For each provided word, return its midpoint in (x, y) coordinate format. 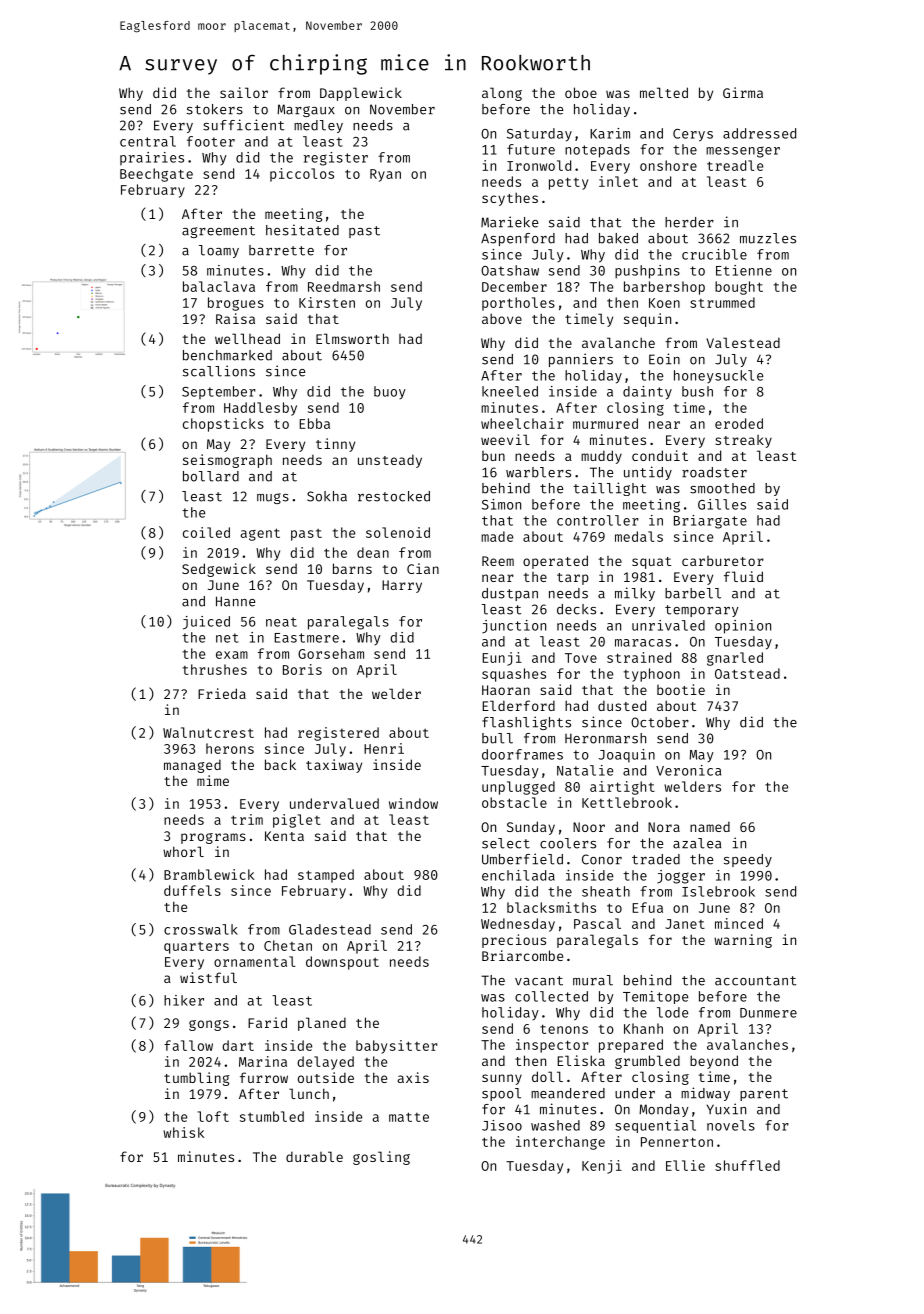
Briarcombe (522, 955)
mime (213, 780)
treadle (735, 165)
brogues (236, 304)
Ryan (385, 175)
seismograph (227, 461)
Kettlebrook (627, 802)
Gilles (722, 504)
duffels (192, 890)
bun (493, 456)
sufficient (243, 125)
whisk (183, 1132)
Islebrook (718, 891)
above (502, 318)
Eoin (664, 359)
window (413, 803)
